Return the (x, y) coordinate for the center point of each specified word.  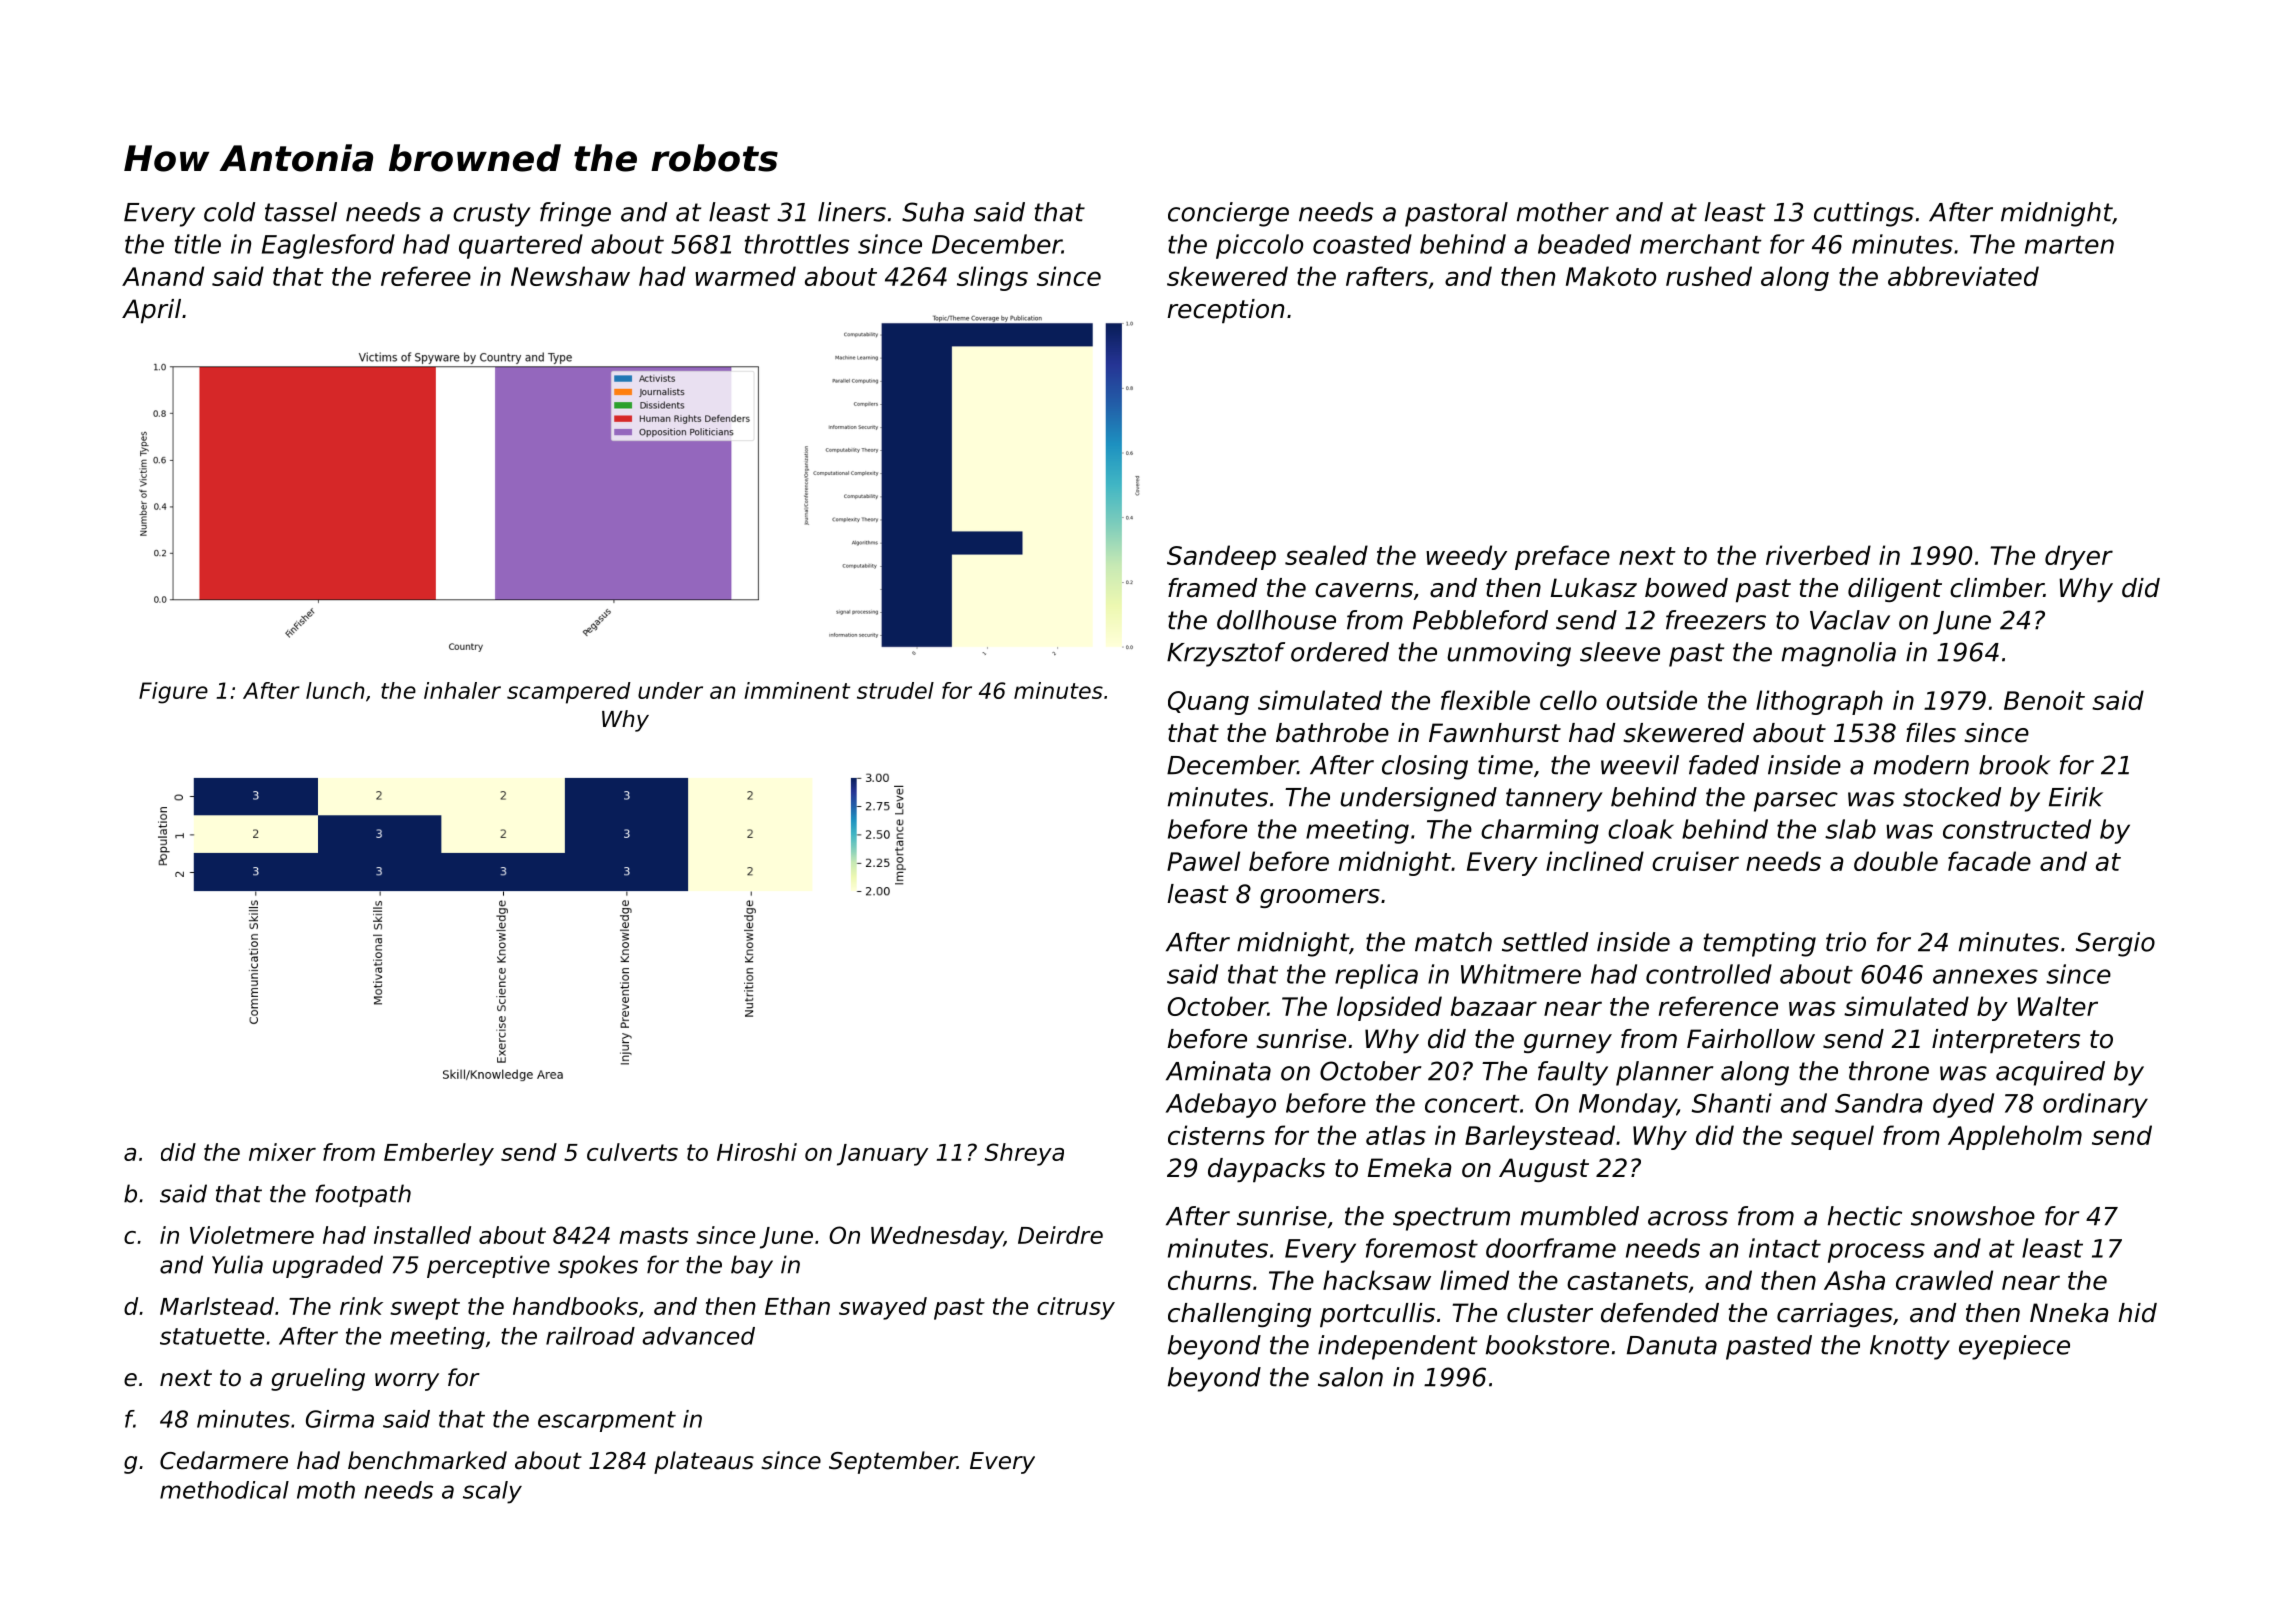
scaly (492, 1492)
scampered (569, 693)
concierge (1228, 214)
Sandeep (1221, 557)
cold (229, 212)
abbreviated (1963, 276)
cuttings (1864, 214)
